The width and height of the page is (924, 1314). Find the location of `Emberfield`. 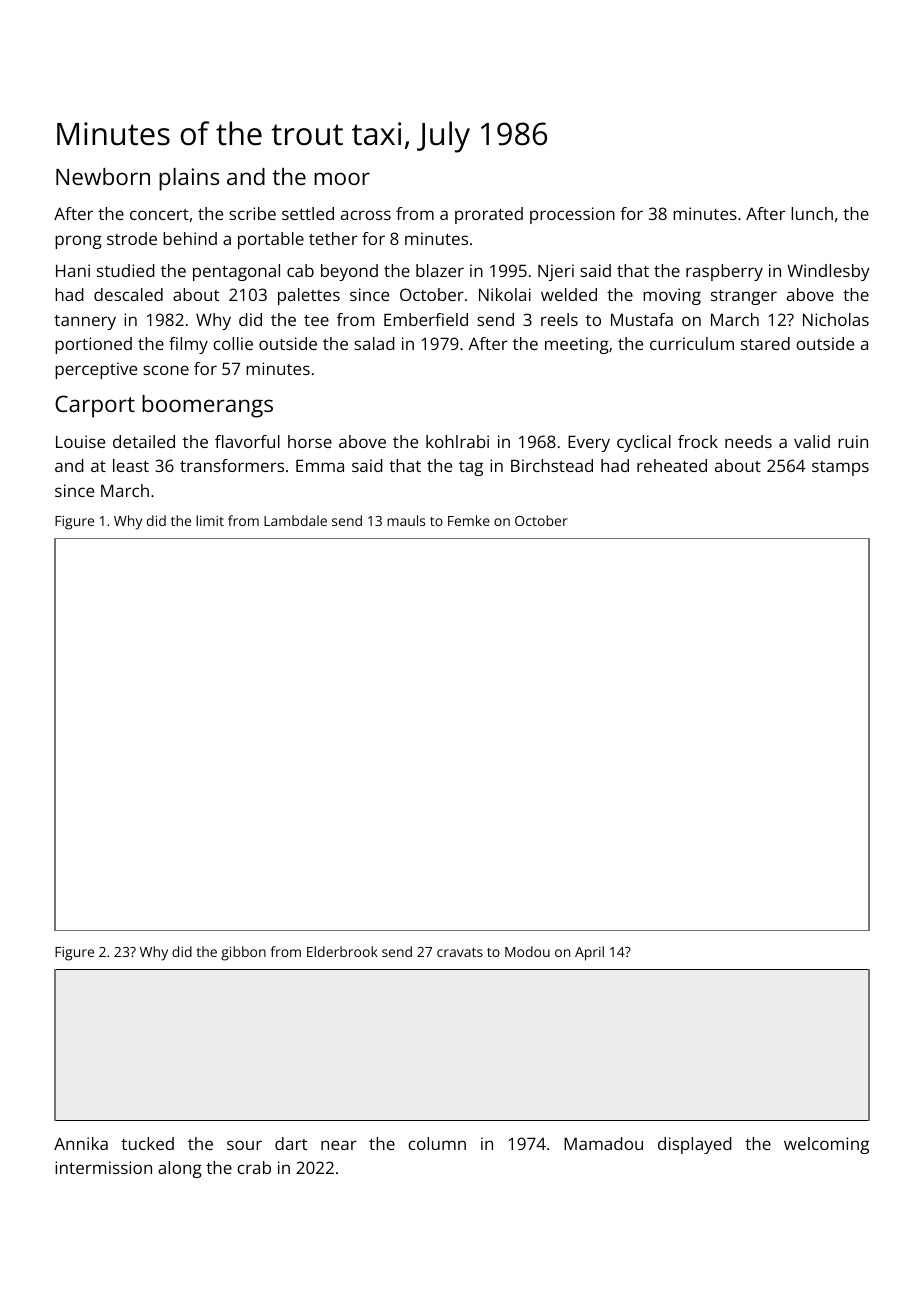

Emberfield is located at coordinates (426, 319).
